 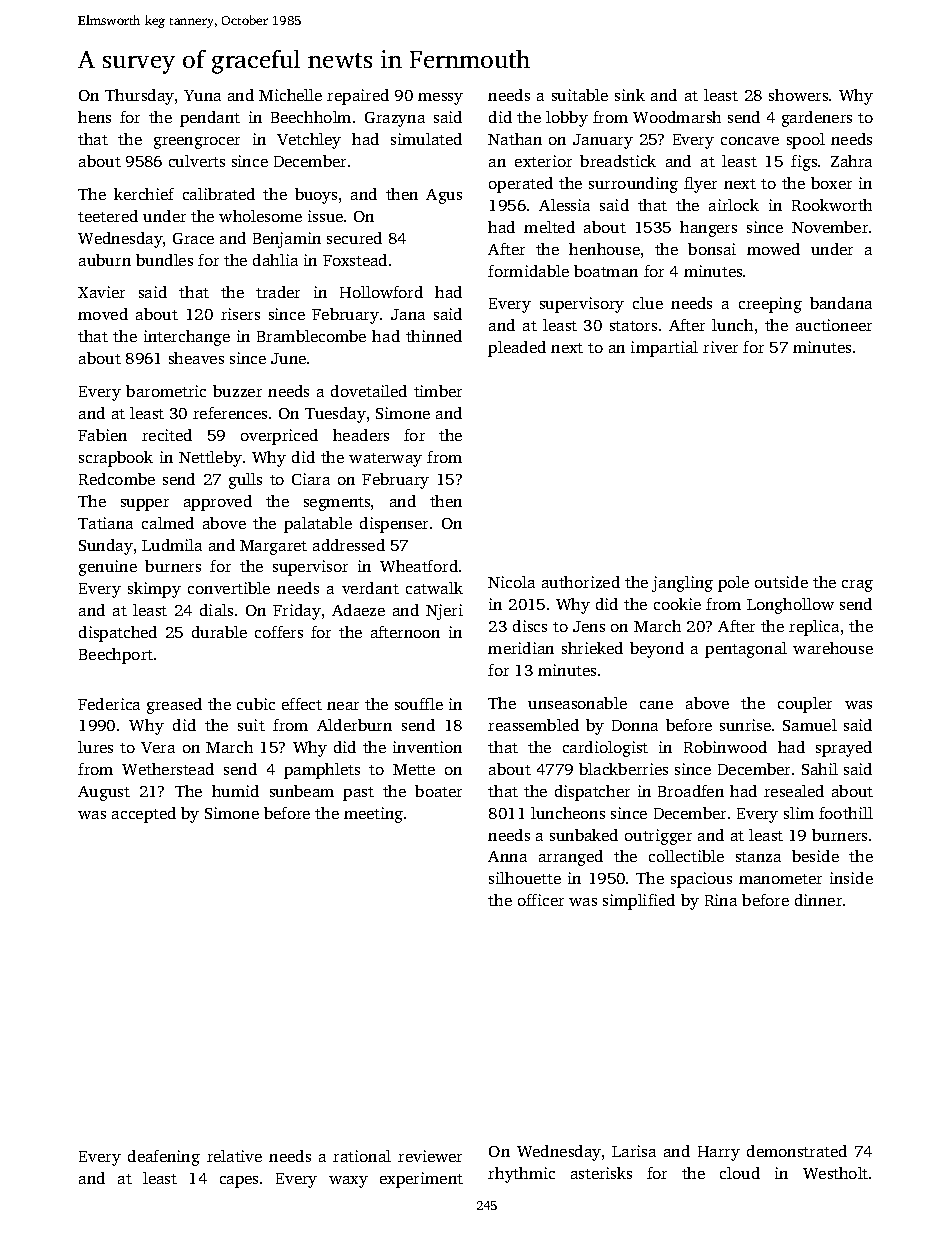 What do you see at coordinates (362, 1156) in the screenshot?
I see `rational` at bounding box center [362, 1156].
